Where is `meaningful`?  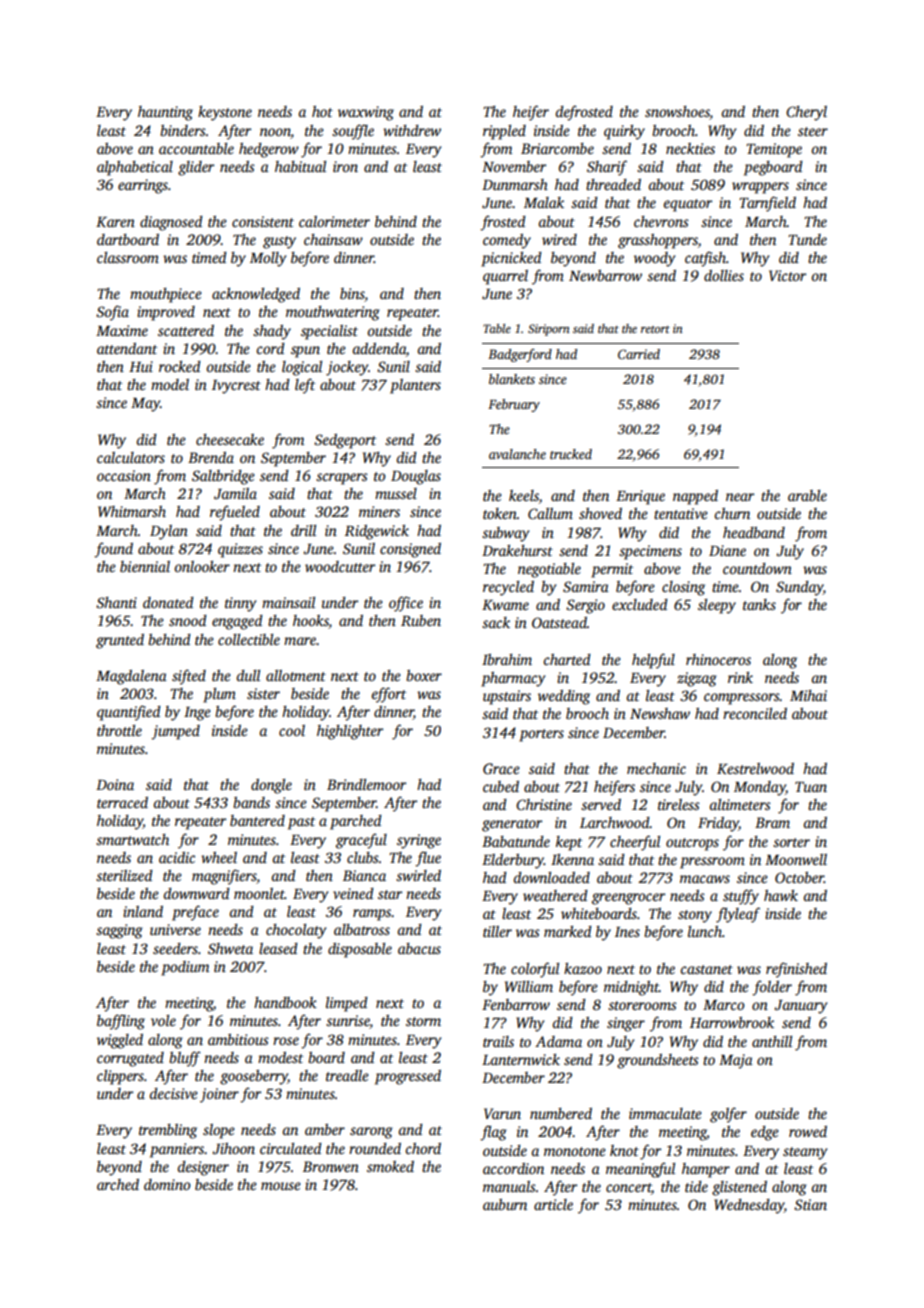 meaningful is located at coordinates (640, 1170).
